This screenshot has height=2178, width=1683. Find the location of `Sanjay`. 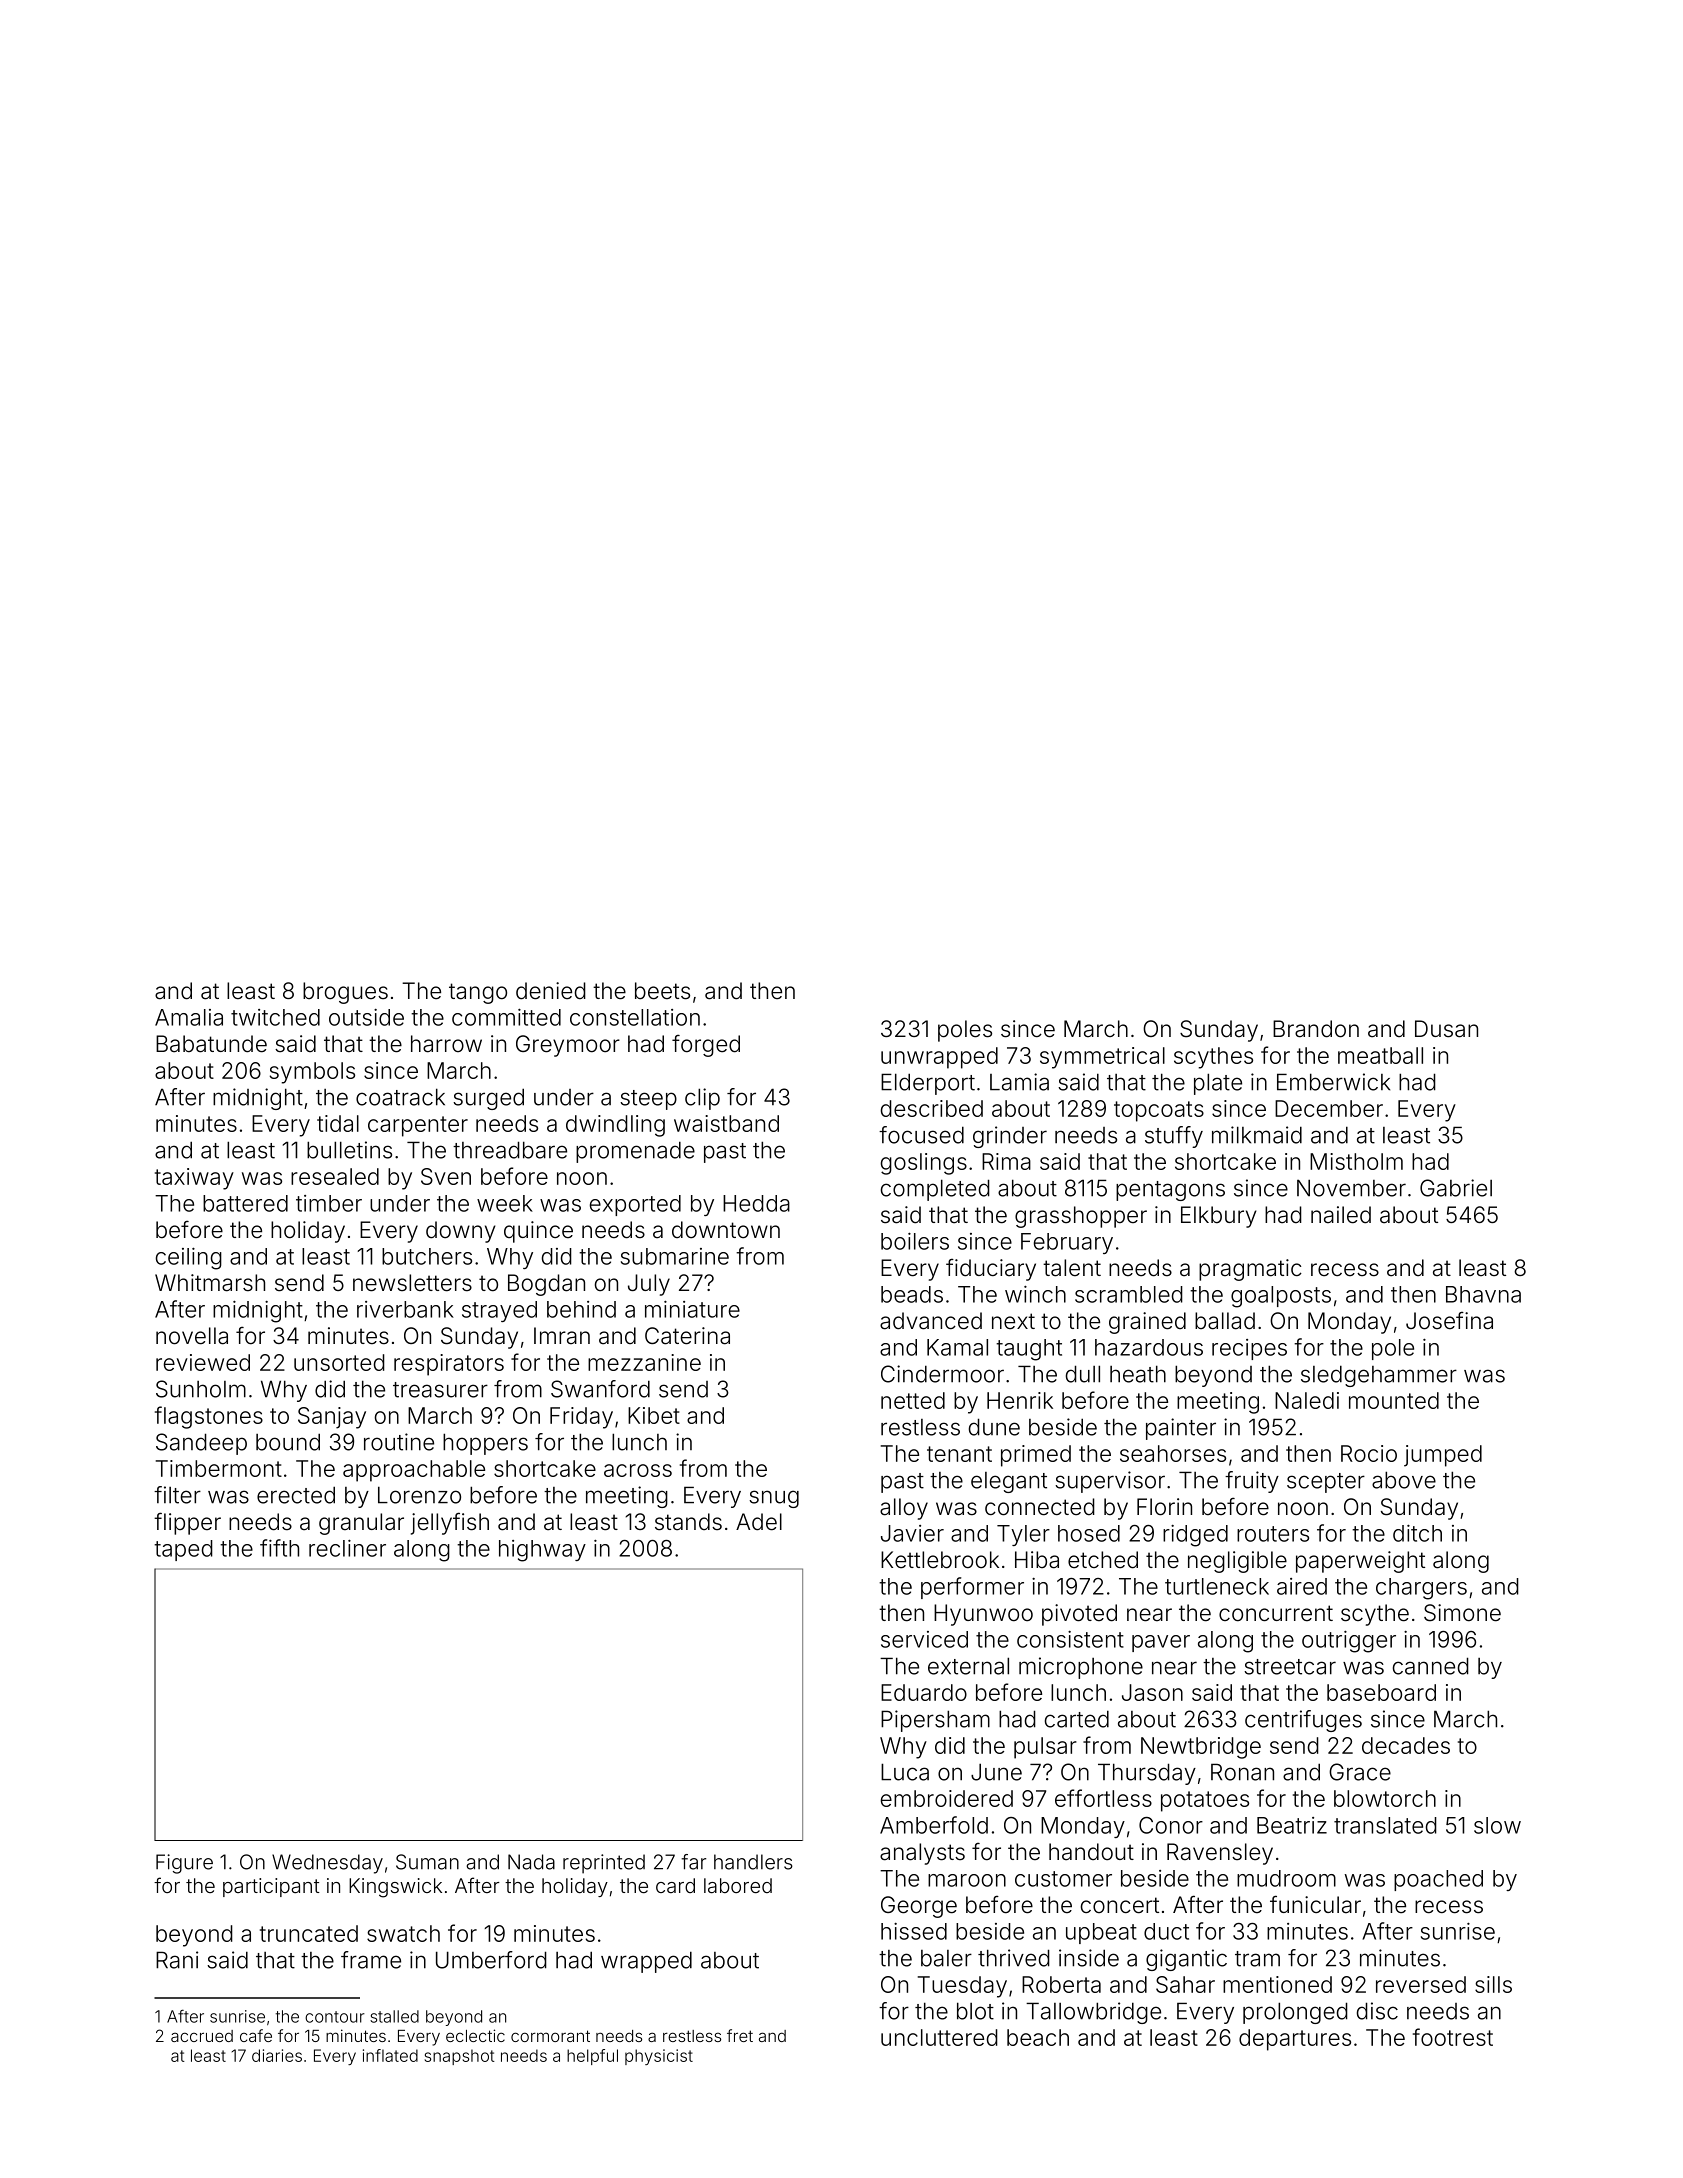

Sanjay is located at coordinates (332, 1418).
